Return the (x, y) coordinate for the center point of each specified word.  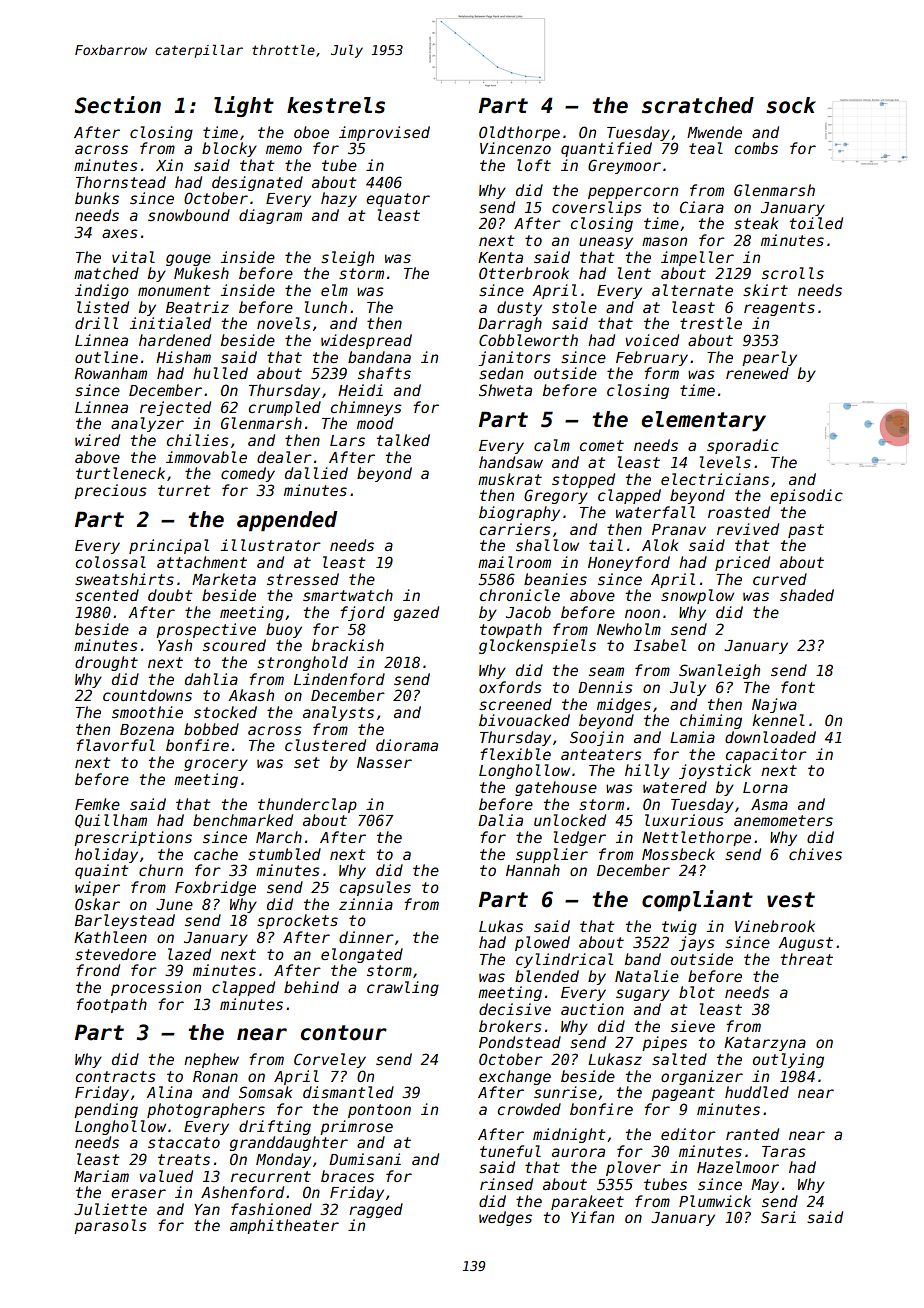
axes (120, 233)
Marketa (224, 579)
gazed (416, 613)
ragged (376, 1210)
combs (756, 148)
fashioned (271, 1209)
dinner (366, 937)
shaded (807, 595)
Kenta (500, 257)
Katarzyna (765, 1044)
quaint (101, 871)
